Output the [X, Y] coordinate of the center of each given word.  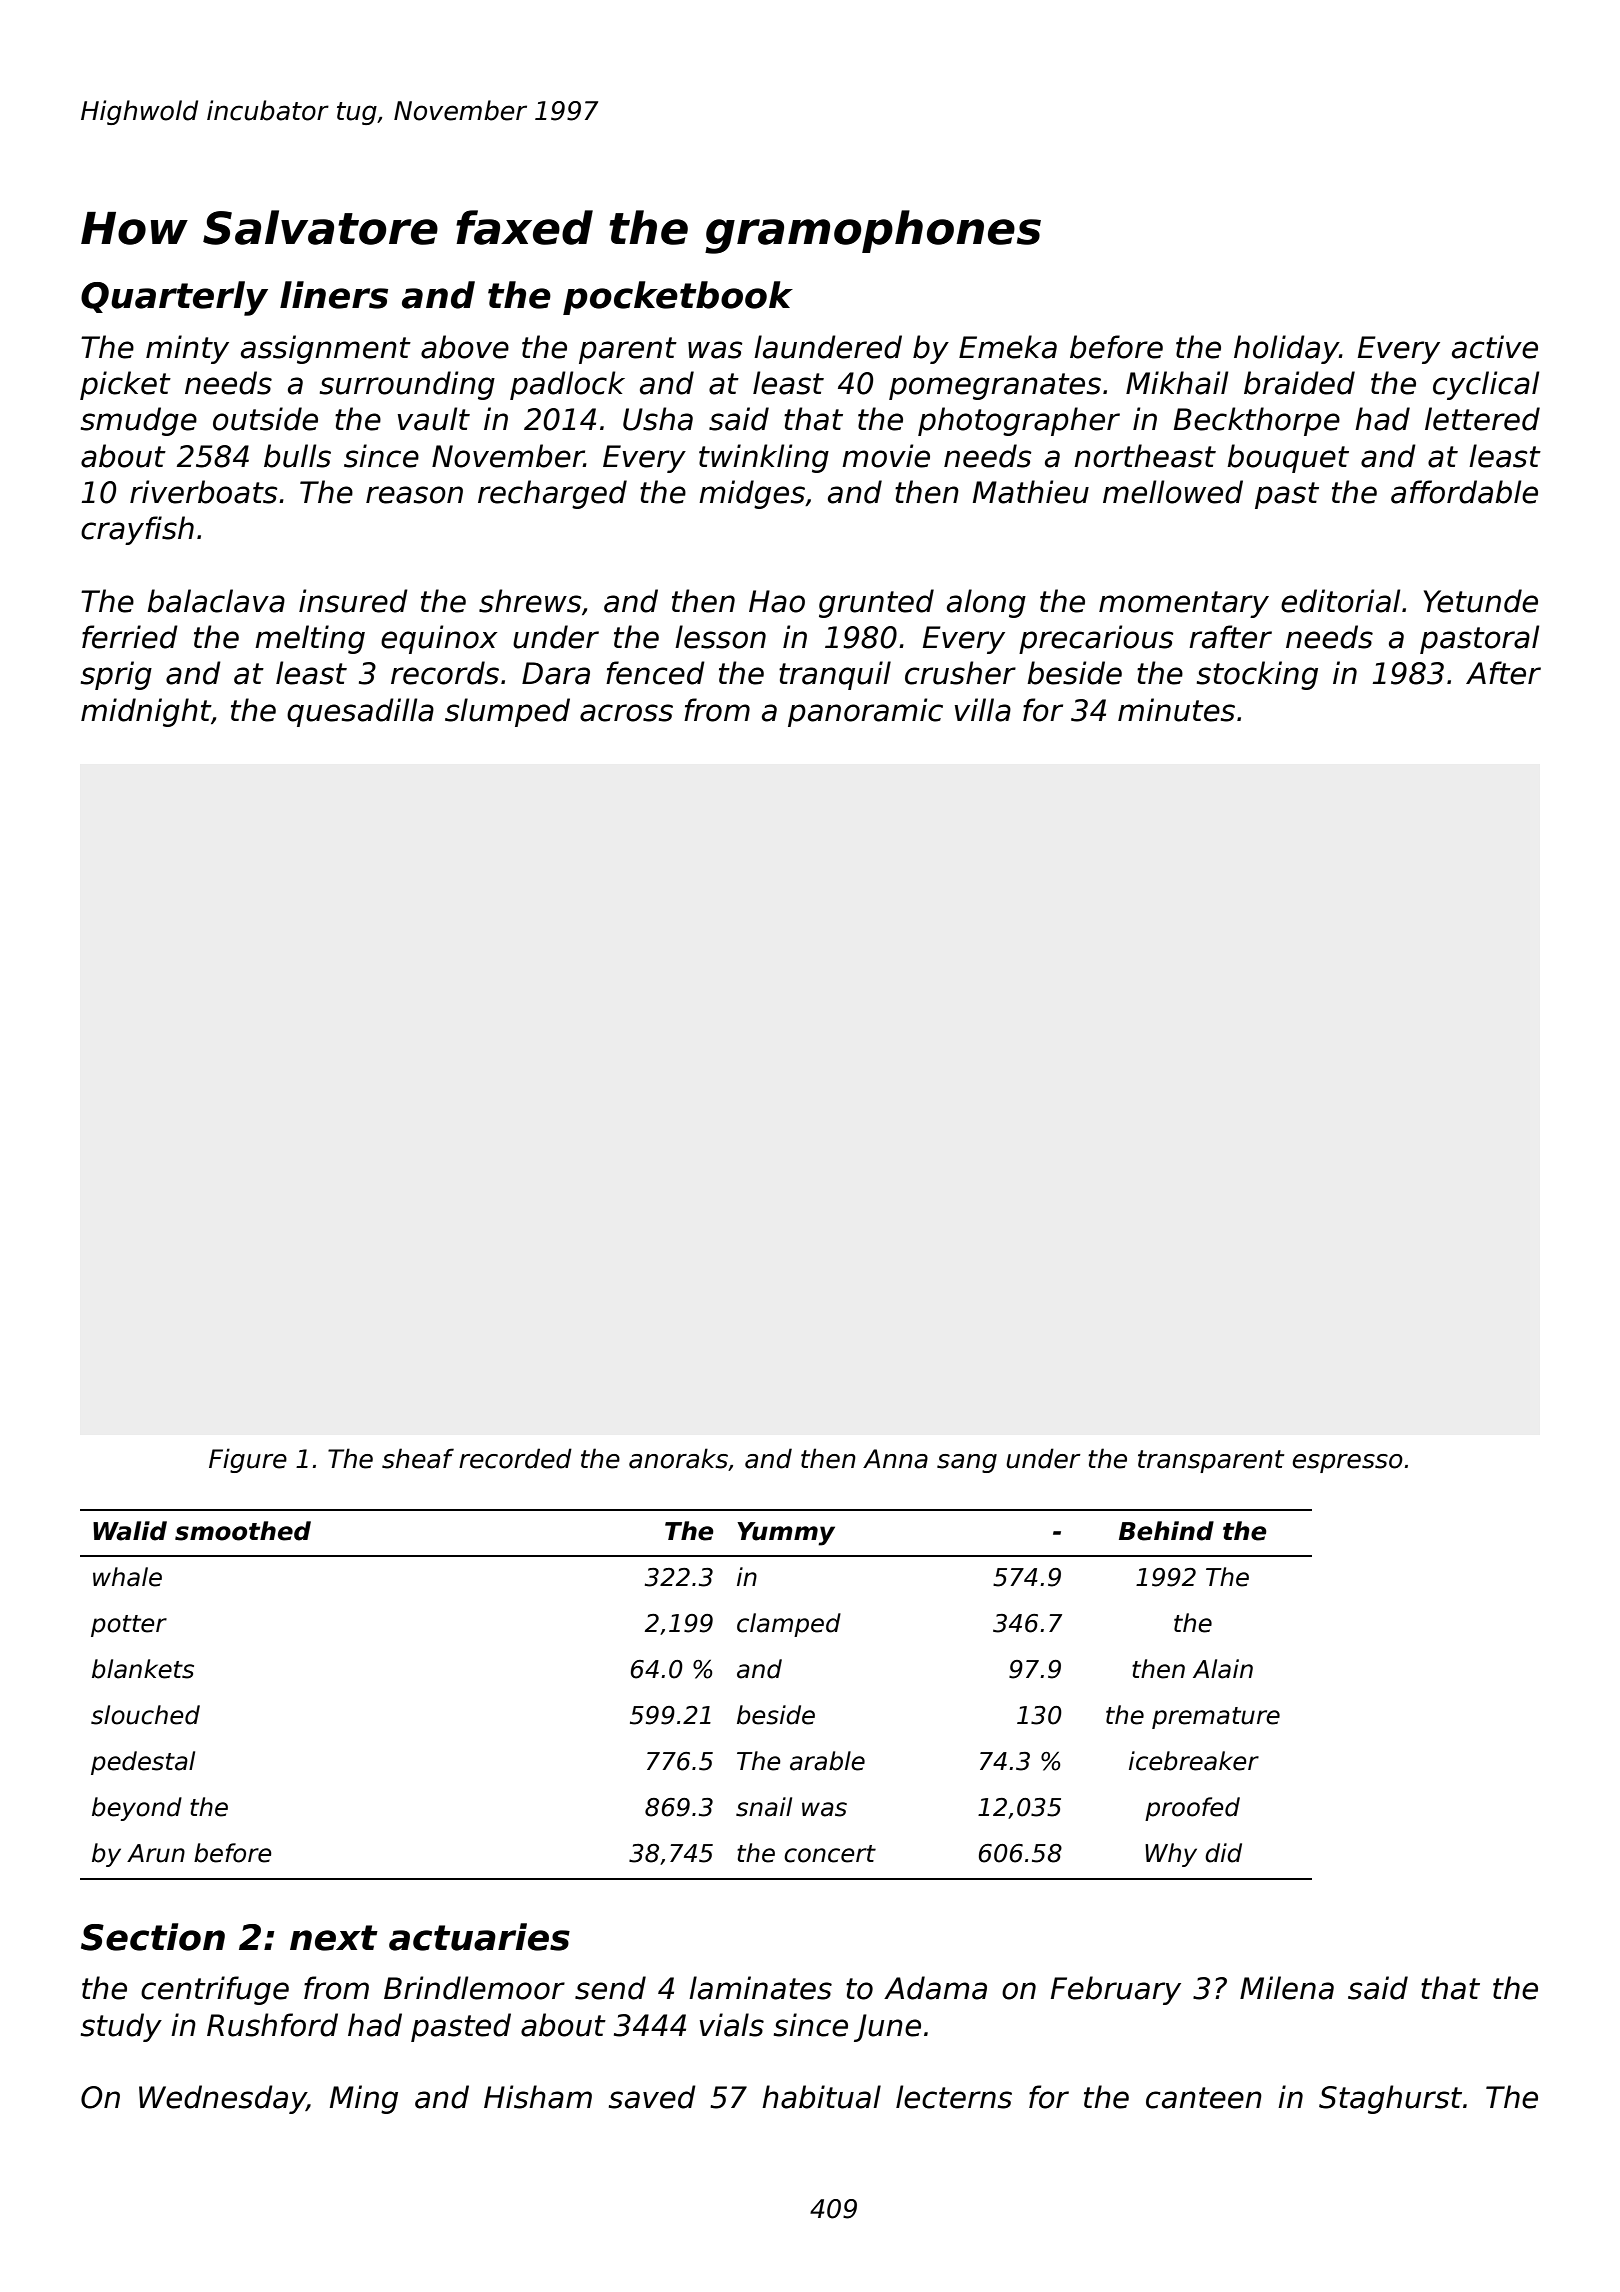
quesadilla [360, 712]
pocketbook [678, 298]
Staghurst [1390, 2099]
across [626, 713]
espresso [1347, 1463]
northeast [1145, 456]
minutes [1176, 710]
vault [434, 419]
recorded [515, 1458]
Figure [248, 1460]
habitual [821, 2097]
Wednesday [223, 2099]
